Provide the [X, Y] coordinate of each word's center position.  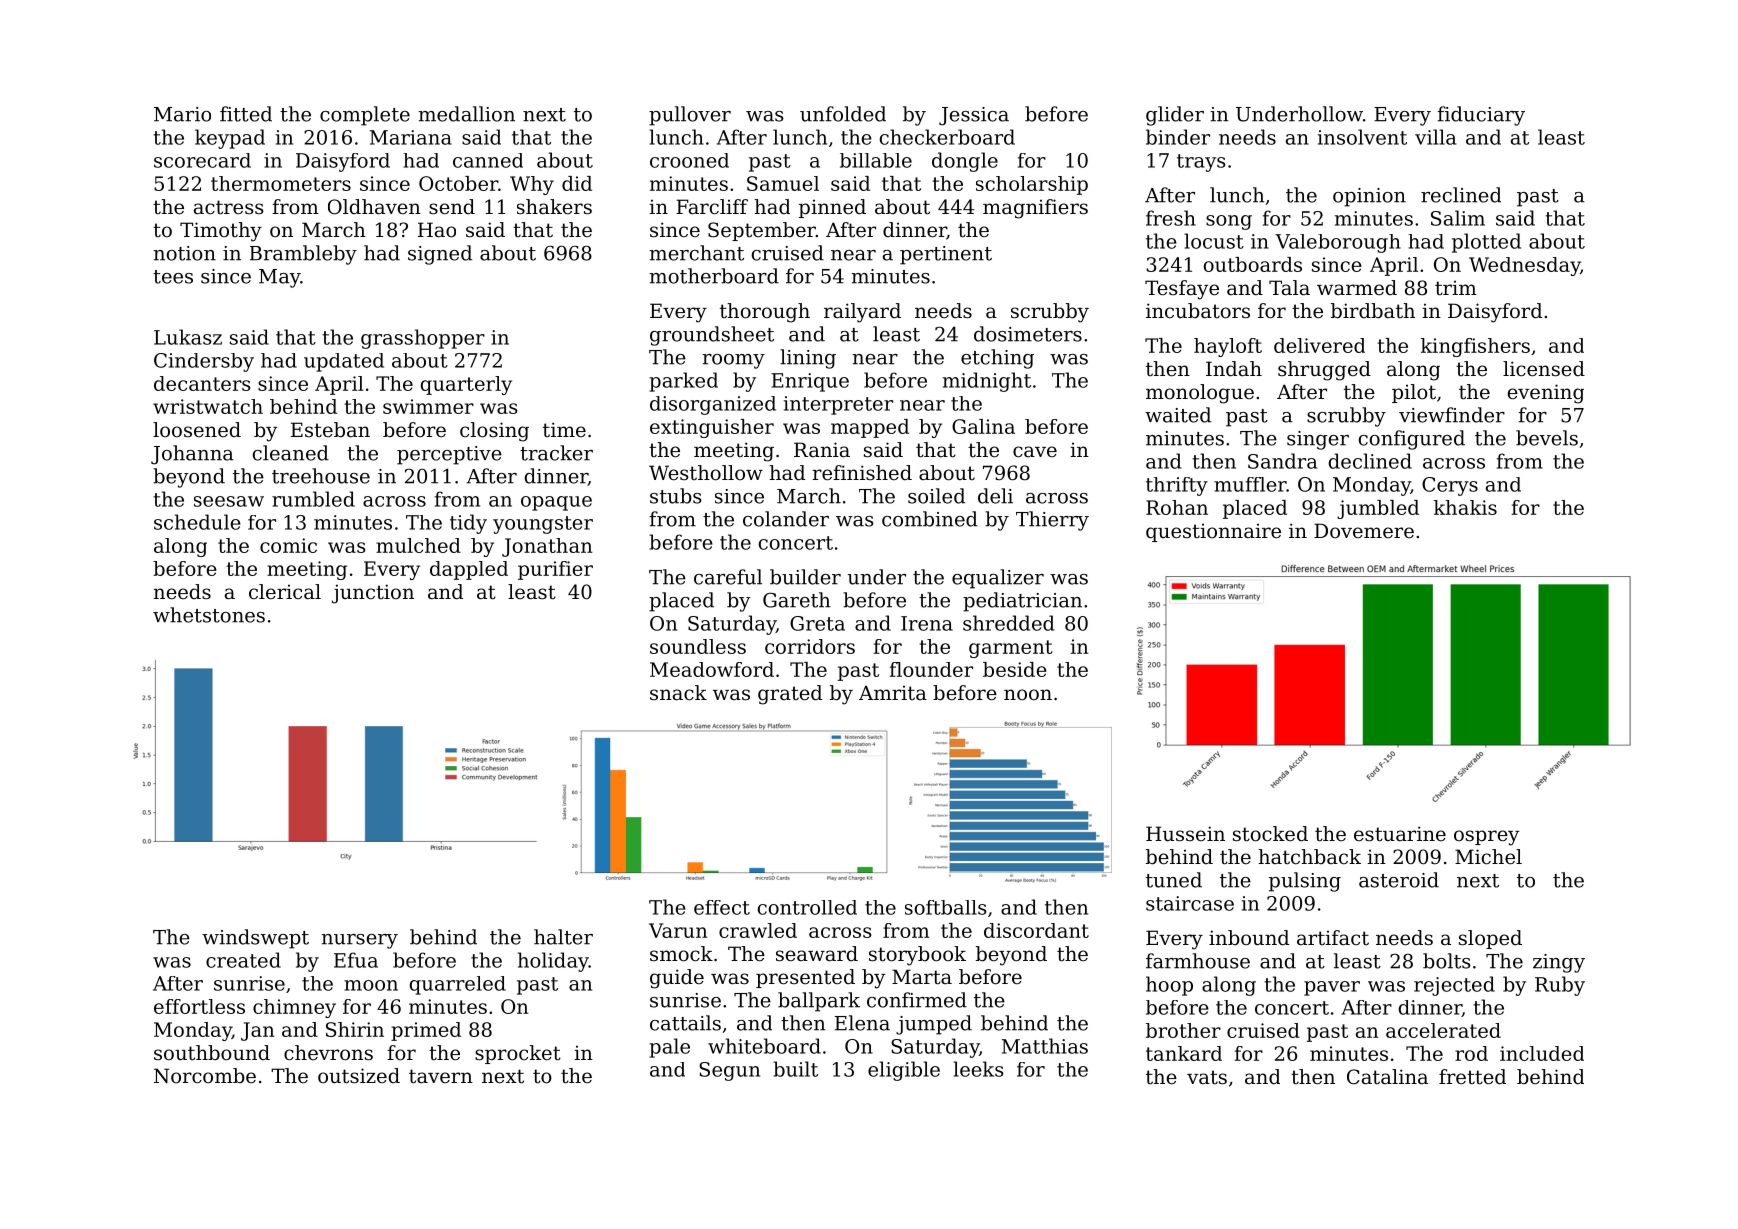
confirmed [917, 1000]
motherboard [714, 276]
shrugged [1324, 371]
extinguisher [712, 428]
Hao [437, 230]
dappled [469, 570]
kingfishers [1475, 347]
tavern [441, 1076]
